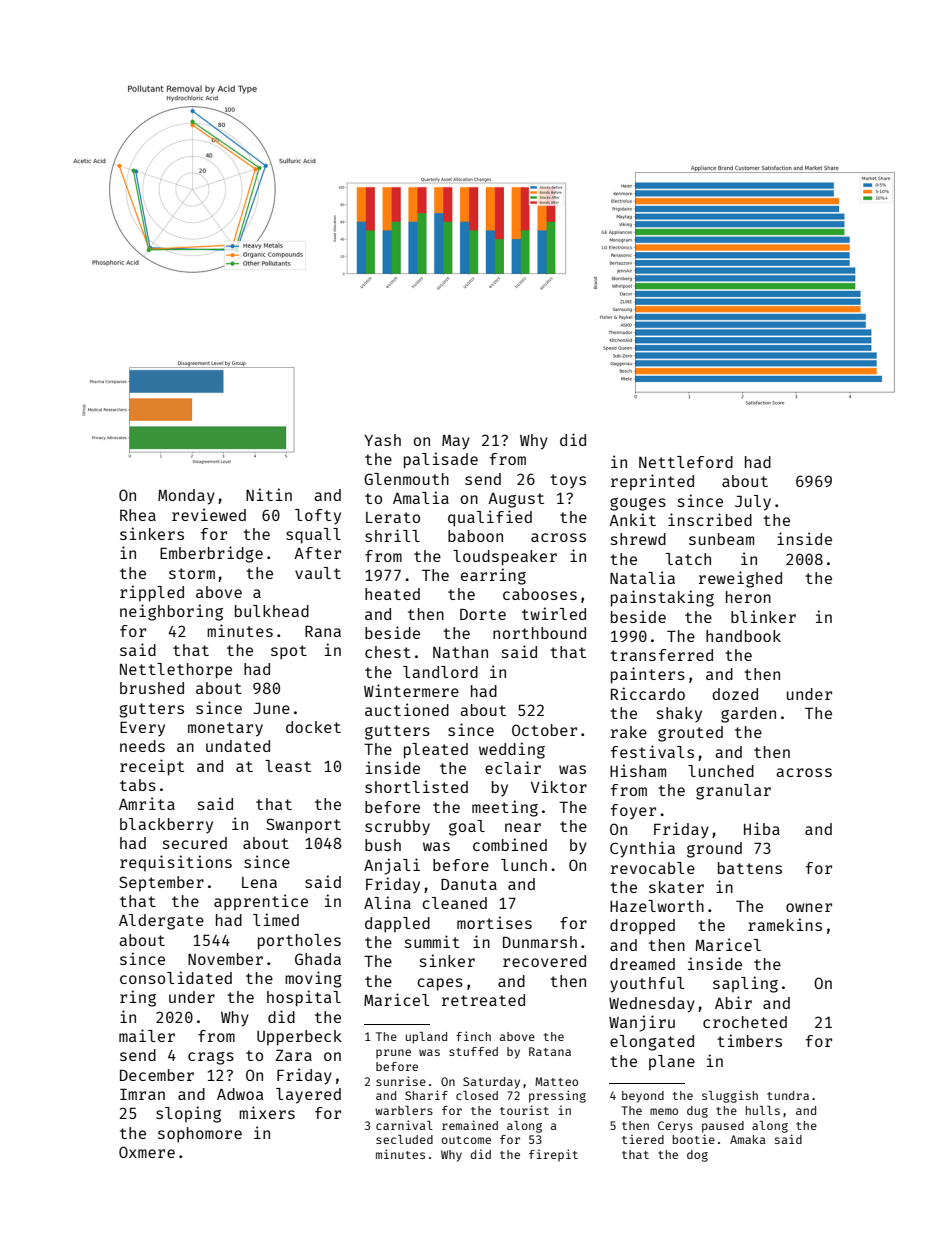 This screenshot has width=952, height=1233. I want to click on secured, so click(195, 843).
